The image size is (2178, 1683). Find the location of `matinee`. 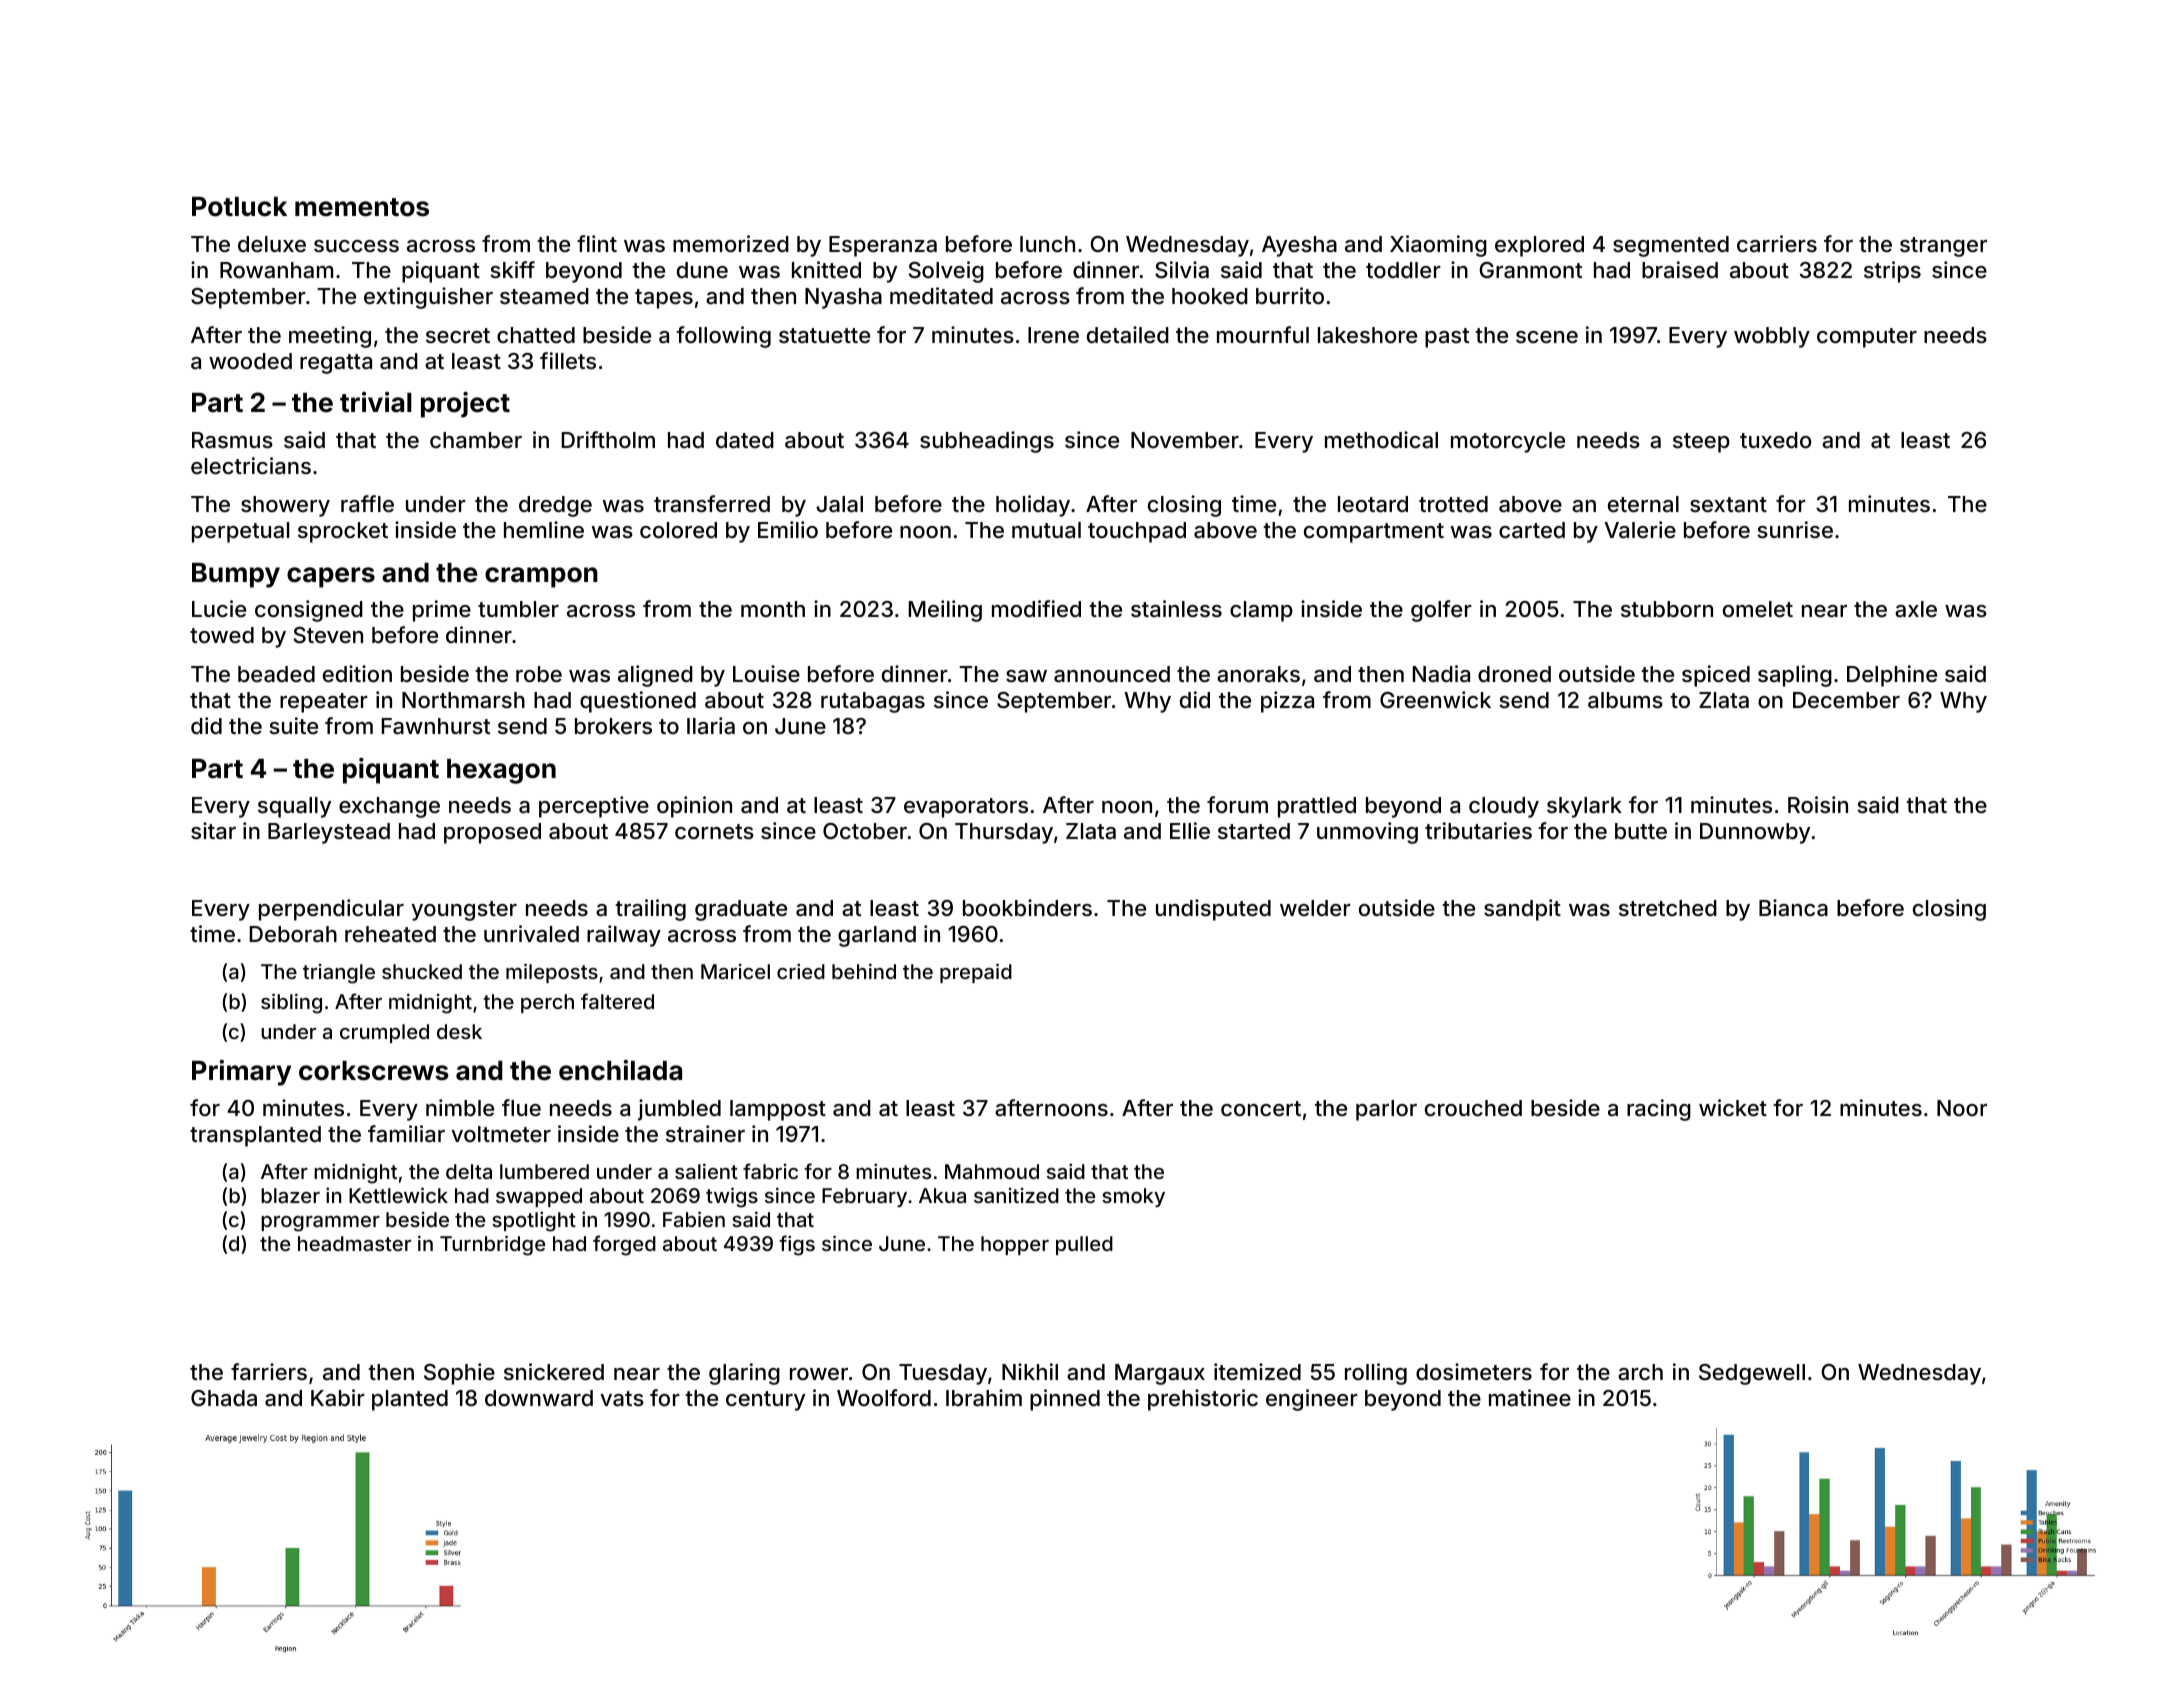

matinee is located at coordinates (1530, 1398).
